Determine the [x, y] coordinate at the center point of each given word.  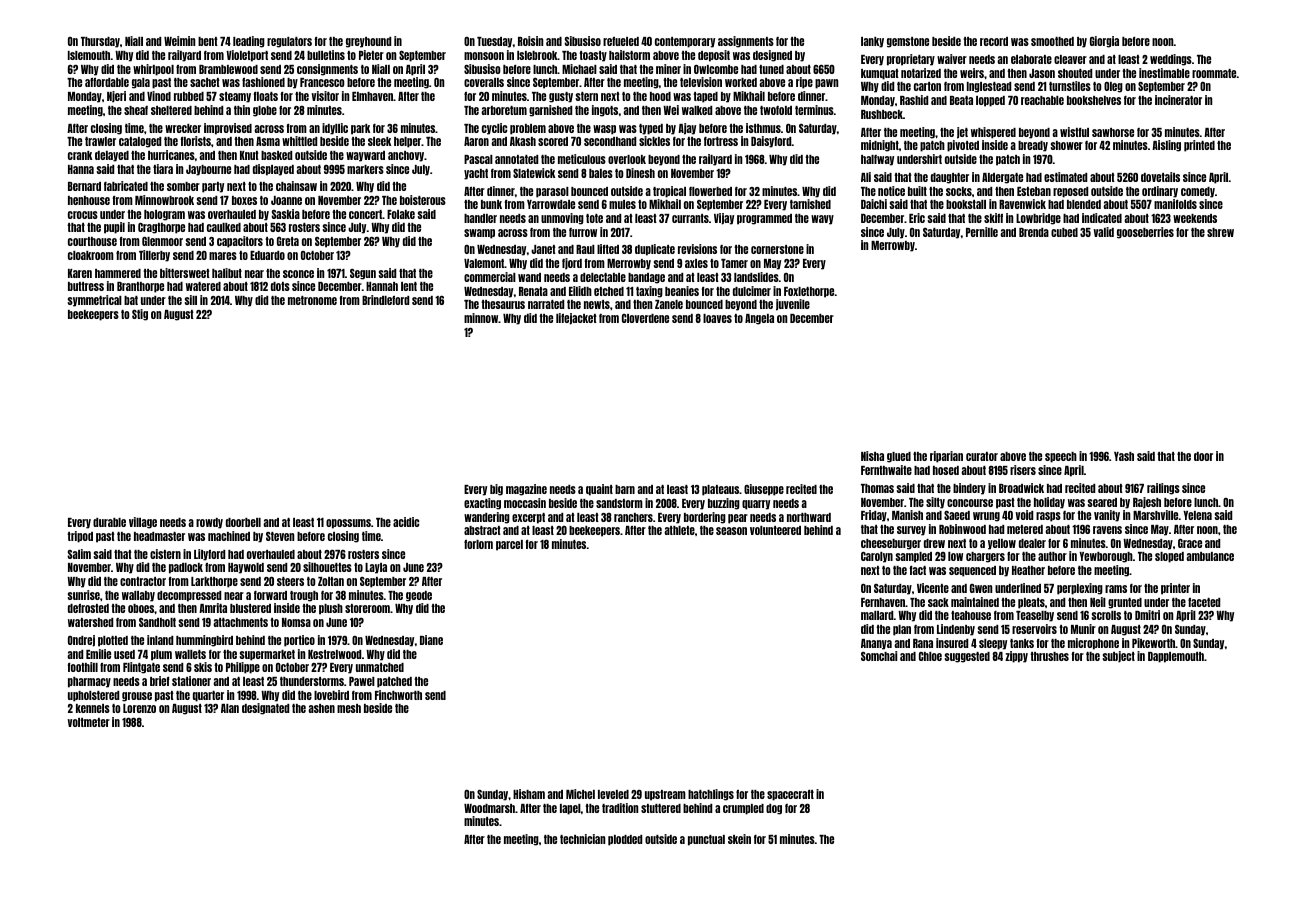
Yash [1124, 456]
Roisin [530, 41]
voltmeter [88, 722]
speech [1061, 457]
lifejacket [576, 319]
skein [739, 839]
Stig [140, 315]
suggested [967, 657]
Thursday [100, 42]
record [994, 41]
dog [774, 809]
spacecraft [790, 795]
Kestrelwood [334, 654]
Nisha [872, 456]
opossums [348, 524]
